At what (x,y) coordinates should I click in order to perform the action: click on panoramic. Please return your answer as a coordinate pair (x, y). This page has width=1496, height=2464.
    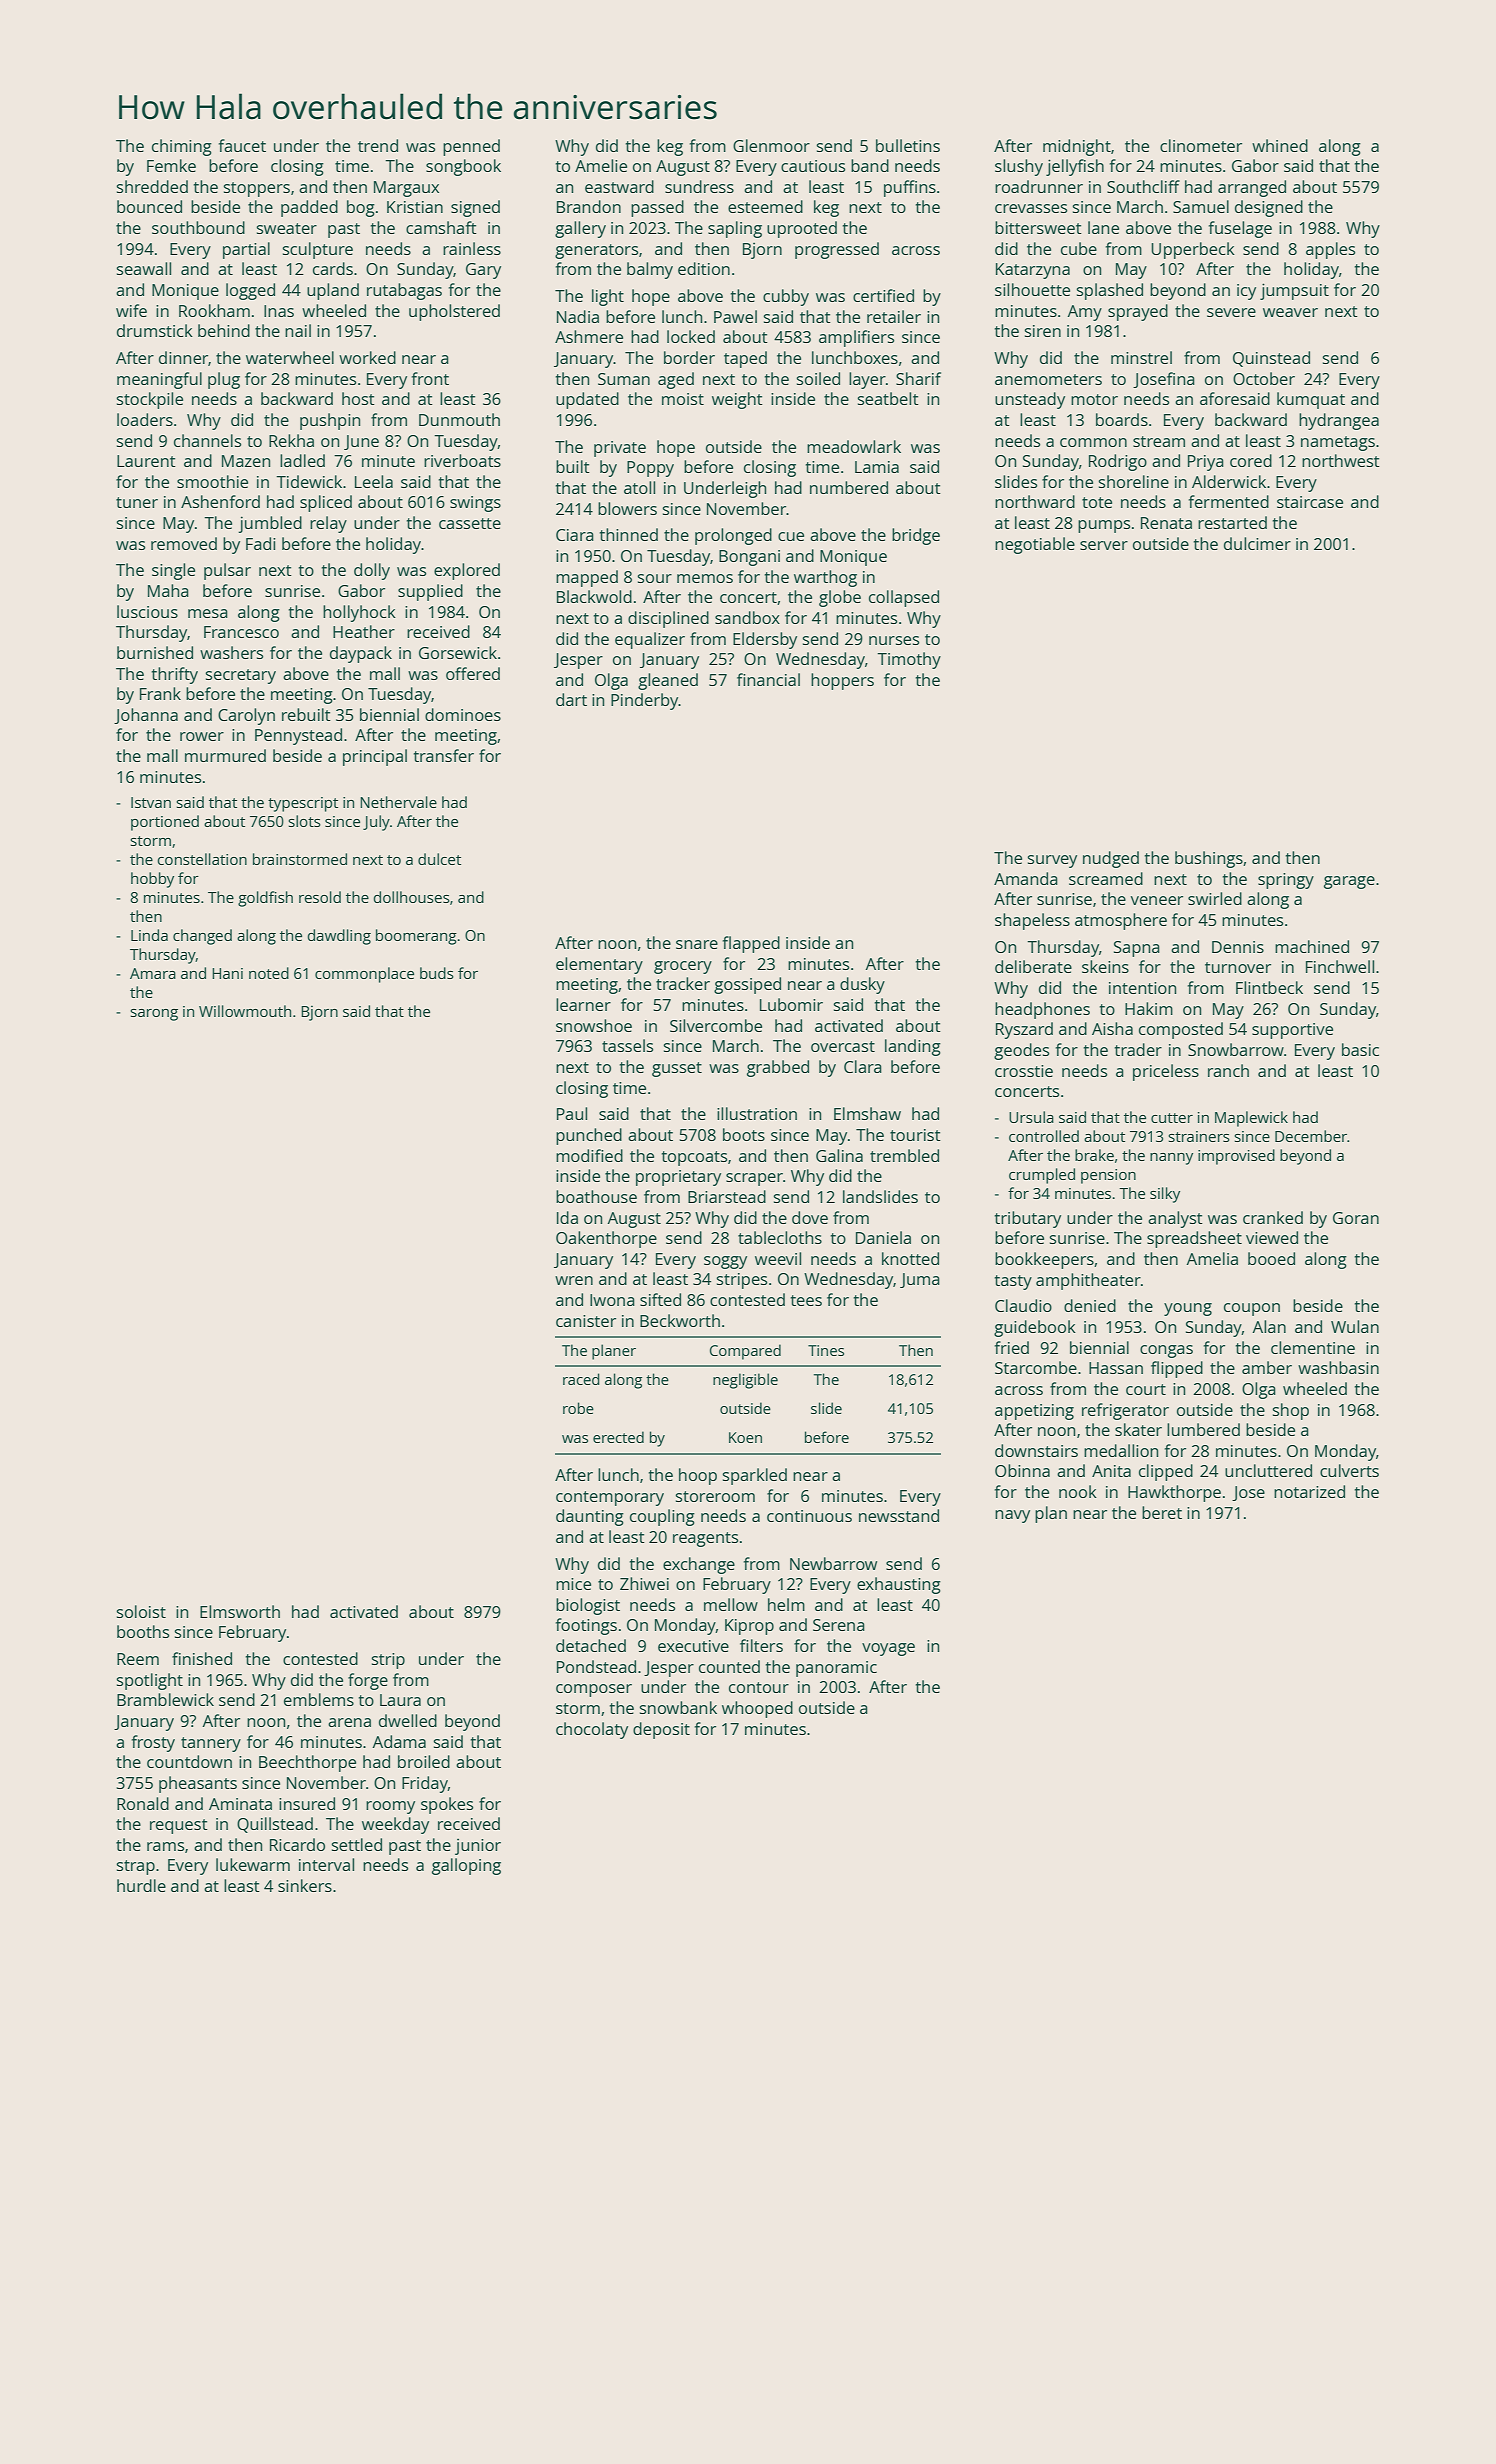
    Looking at the image, I should click on (836, 1669).
